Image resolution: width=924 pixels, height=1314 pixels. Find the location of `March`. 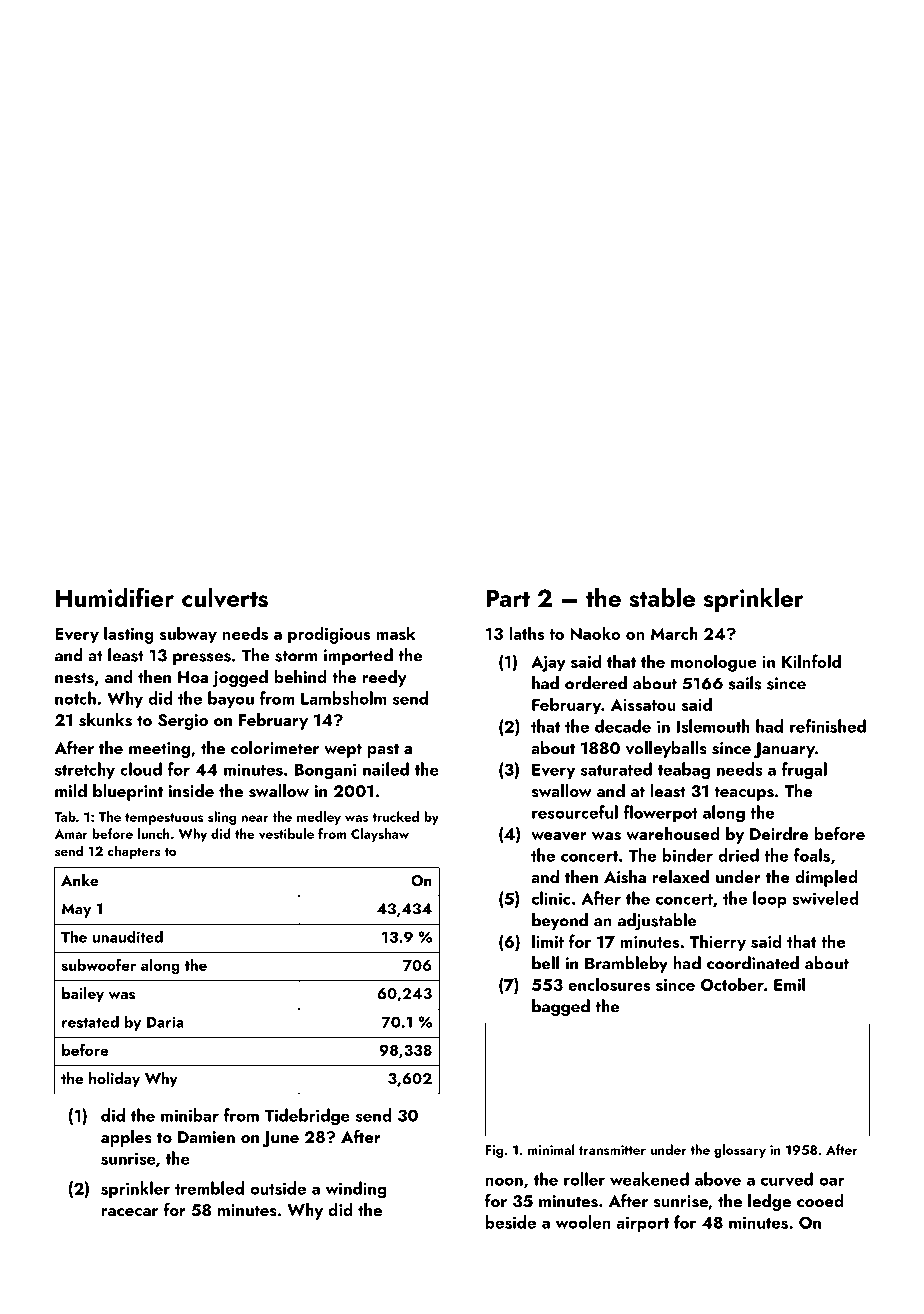

March is located at coordinates (674, 633).
